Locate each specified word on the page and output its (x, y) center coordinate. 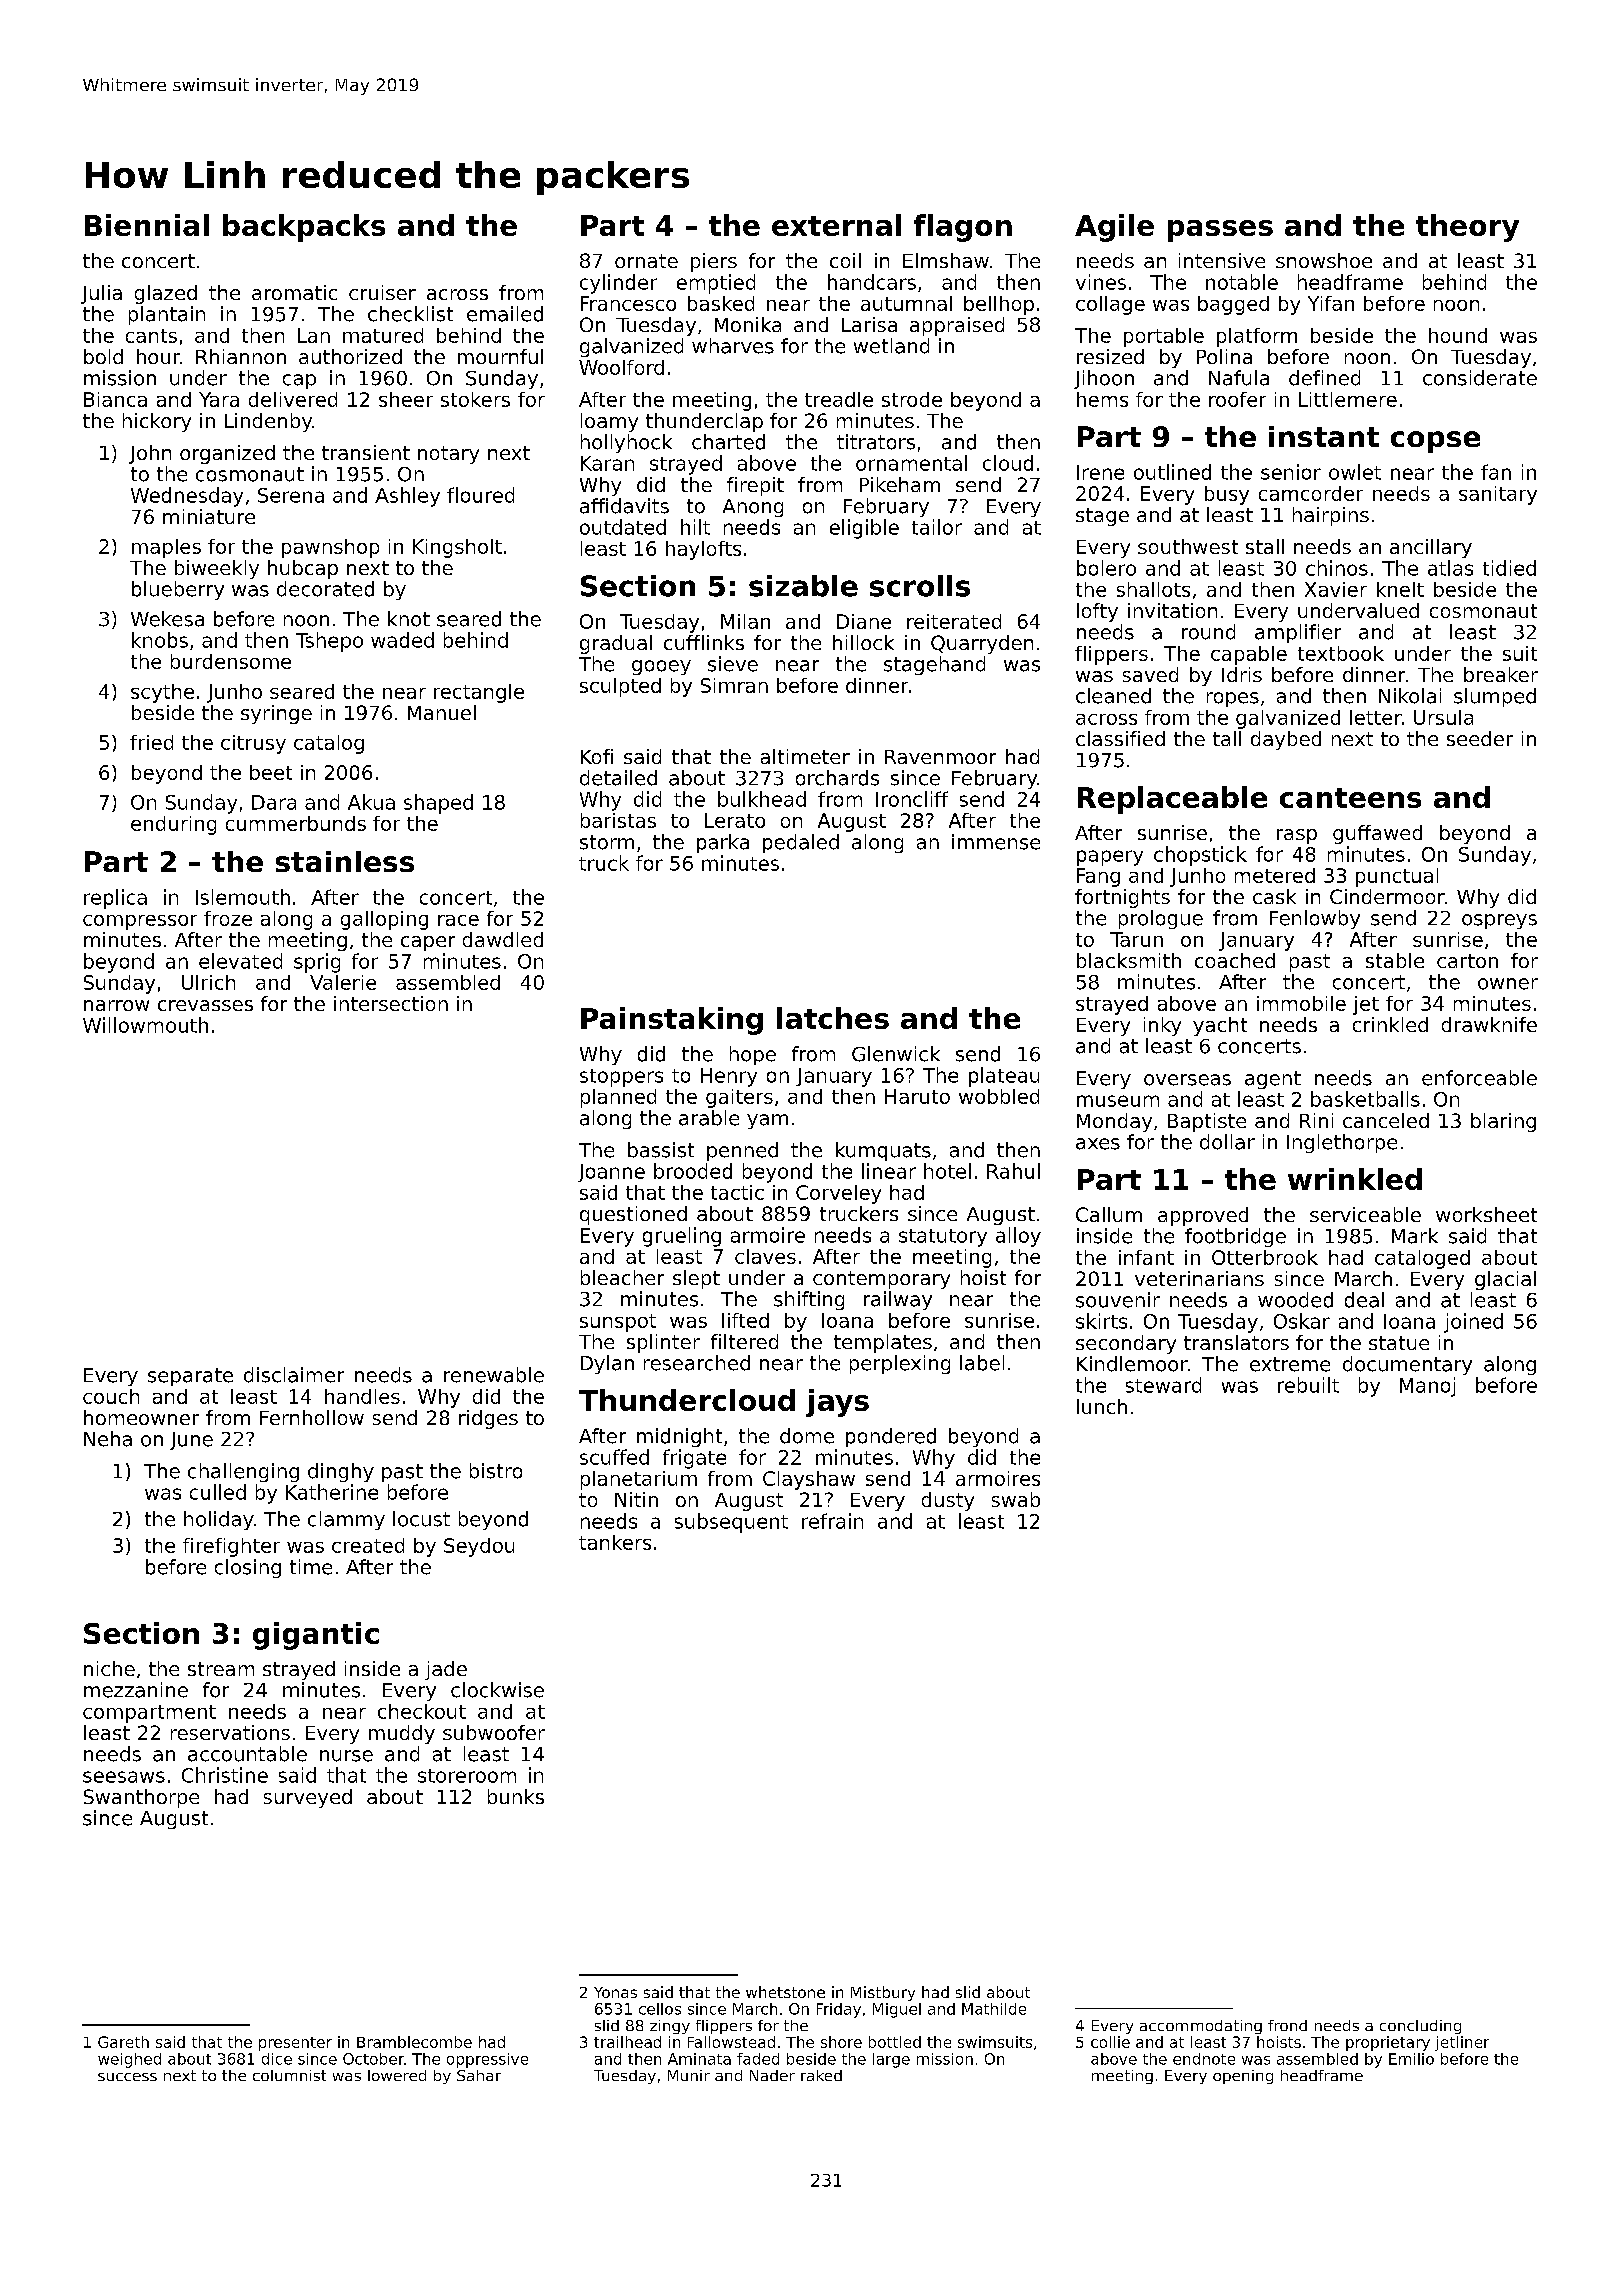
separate (190, 1377)
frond (1287, 2025)
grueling (682, 1237)
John (150, 454)
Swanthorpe (141, 1798)
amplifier (1298, 633)
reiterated (954, 621)
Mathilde (994, 2009)
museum (1118, 1101)
